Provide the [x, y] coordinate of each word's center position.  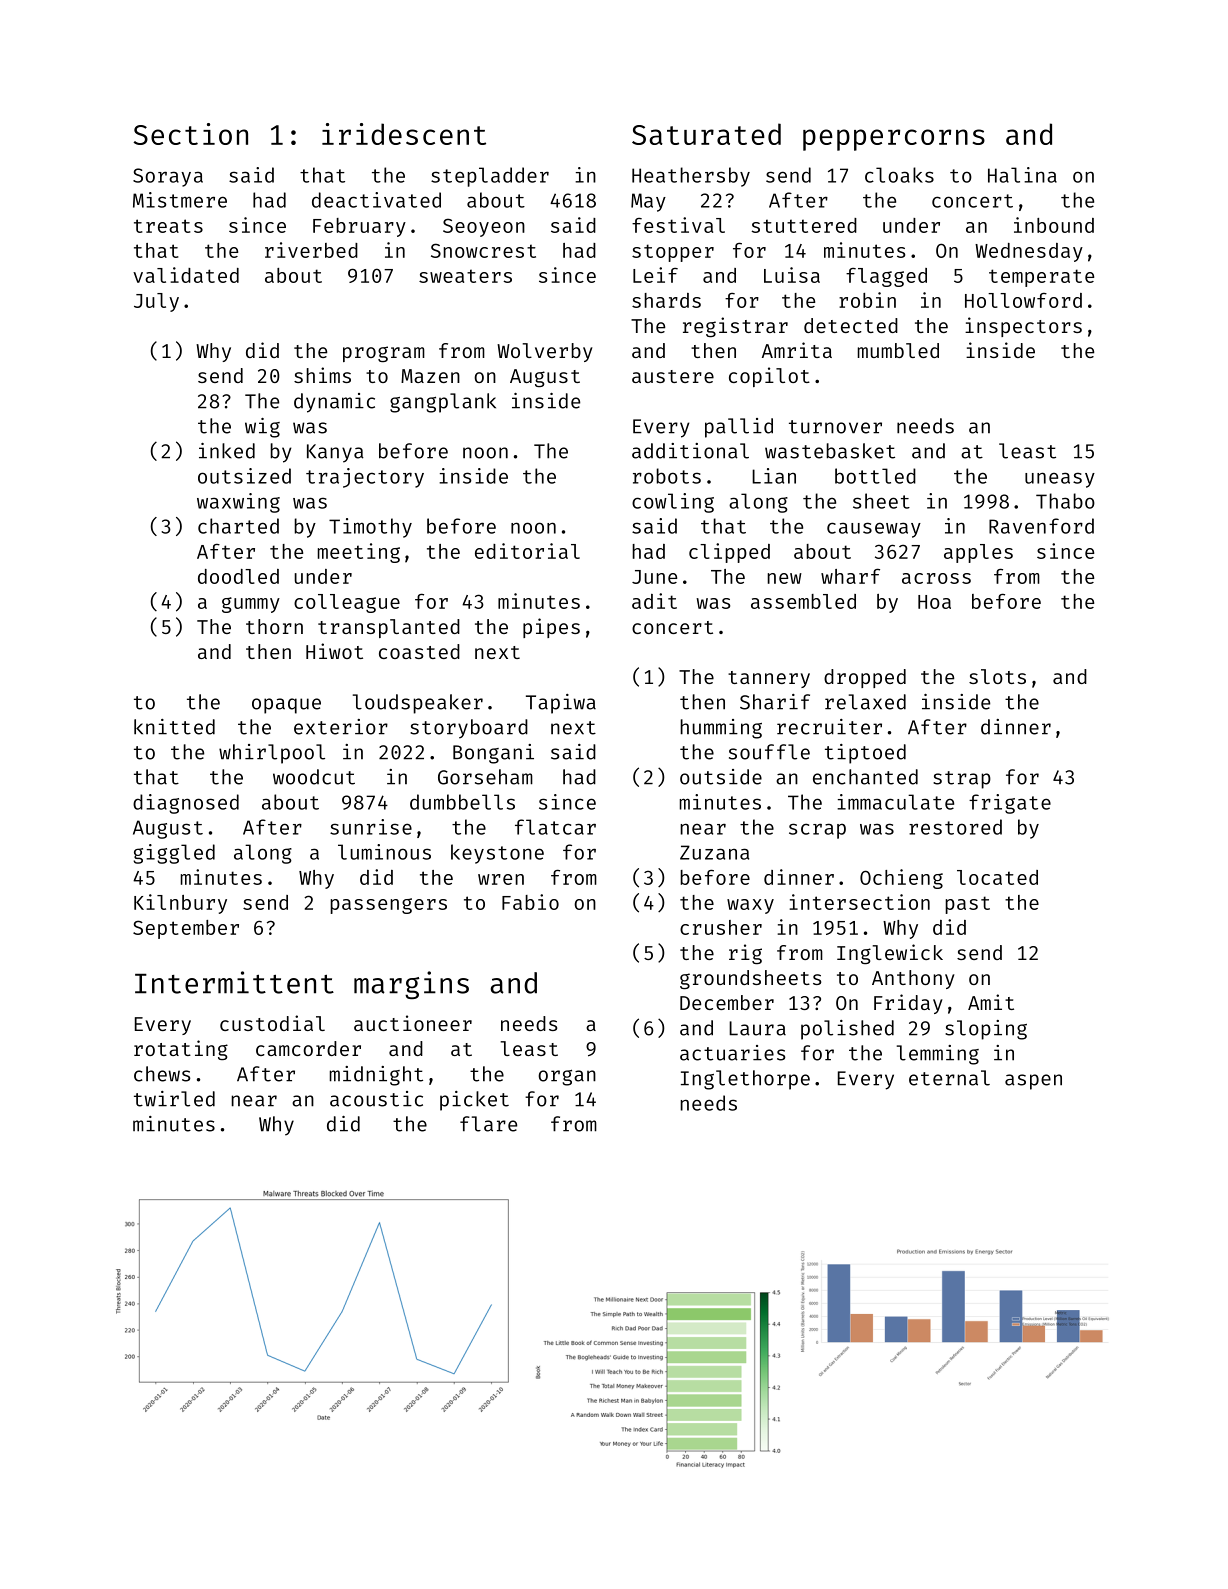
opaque [286, 706]
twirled [174, 1099]
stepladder [490, 177]
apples [978, 553]
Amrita [797, 350]
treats [168, 226]
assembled [803, 601]
